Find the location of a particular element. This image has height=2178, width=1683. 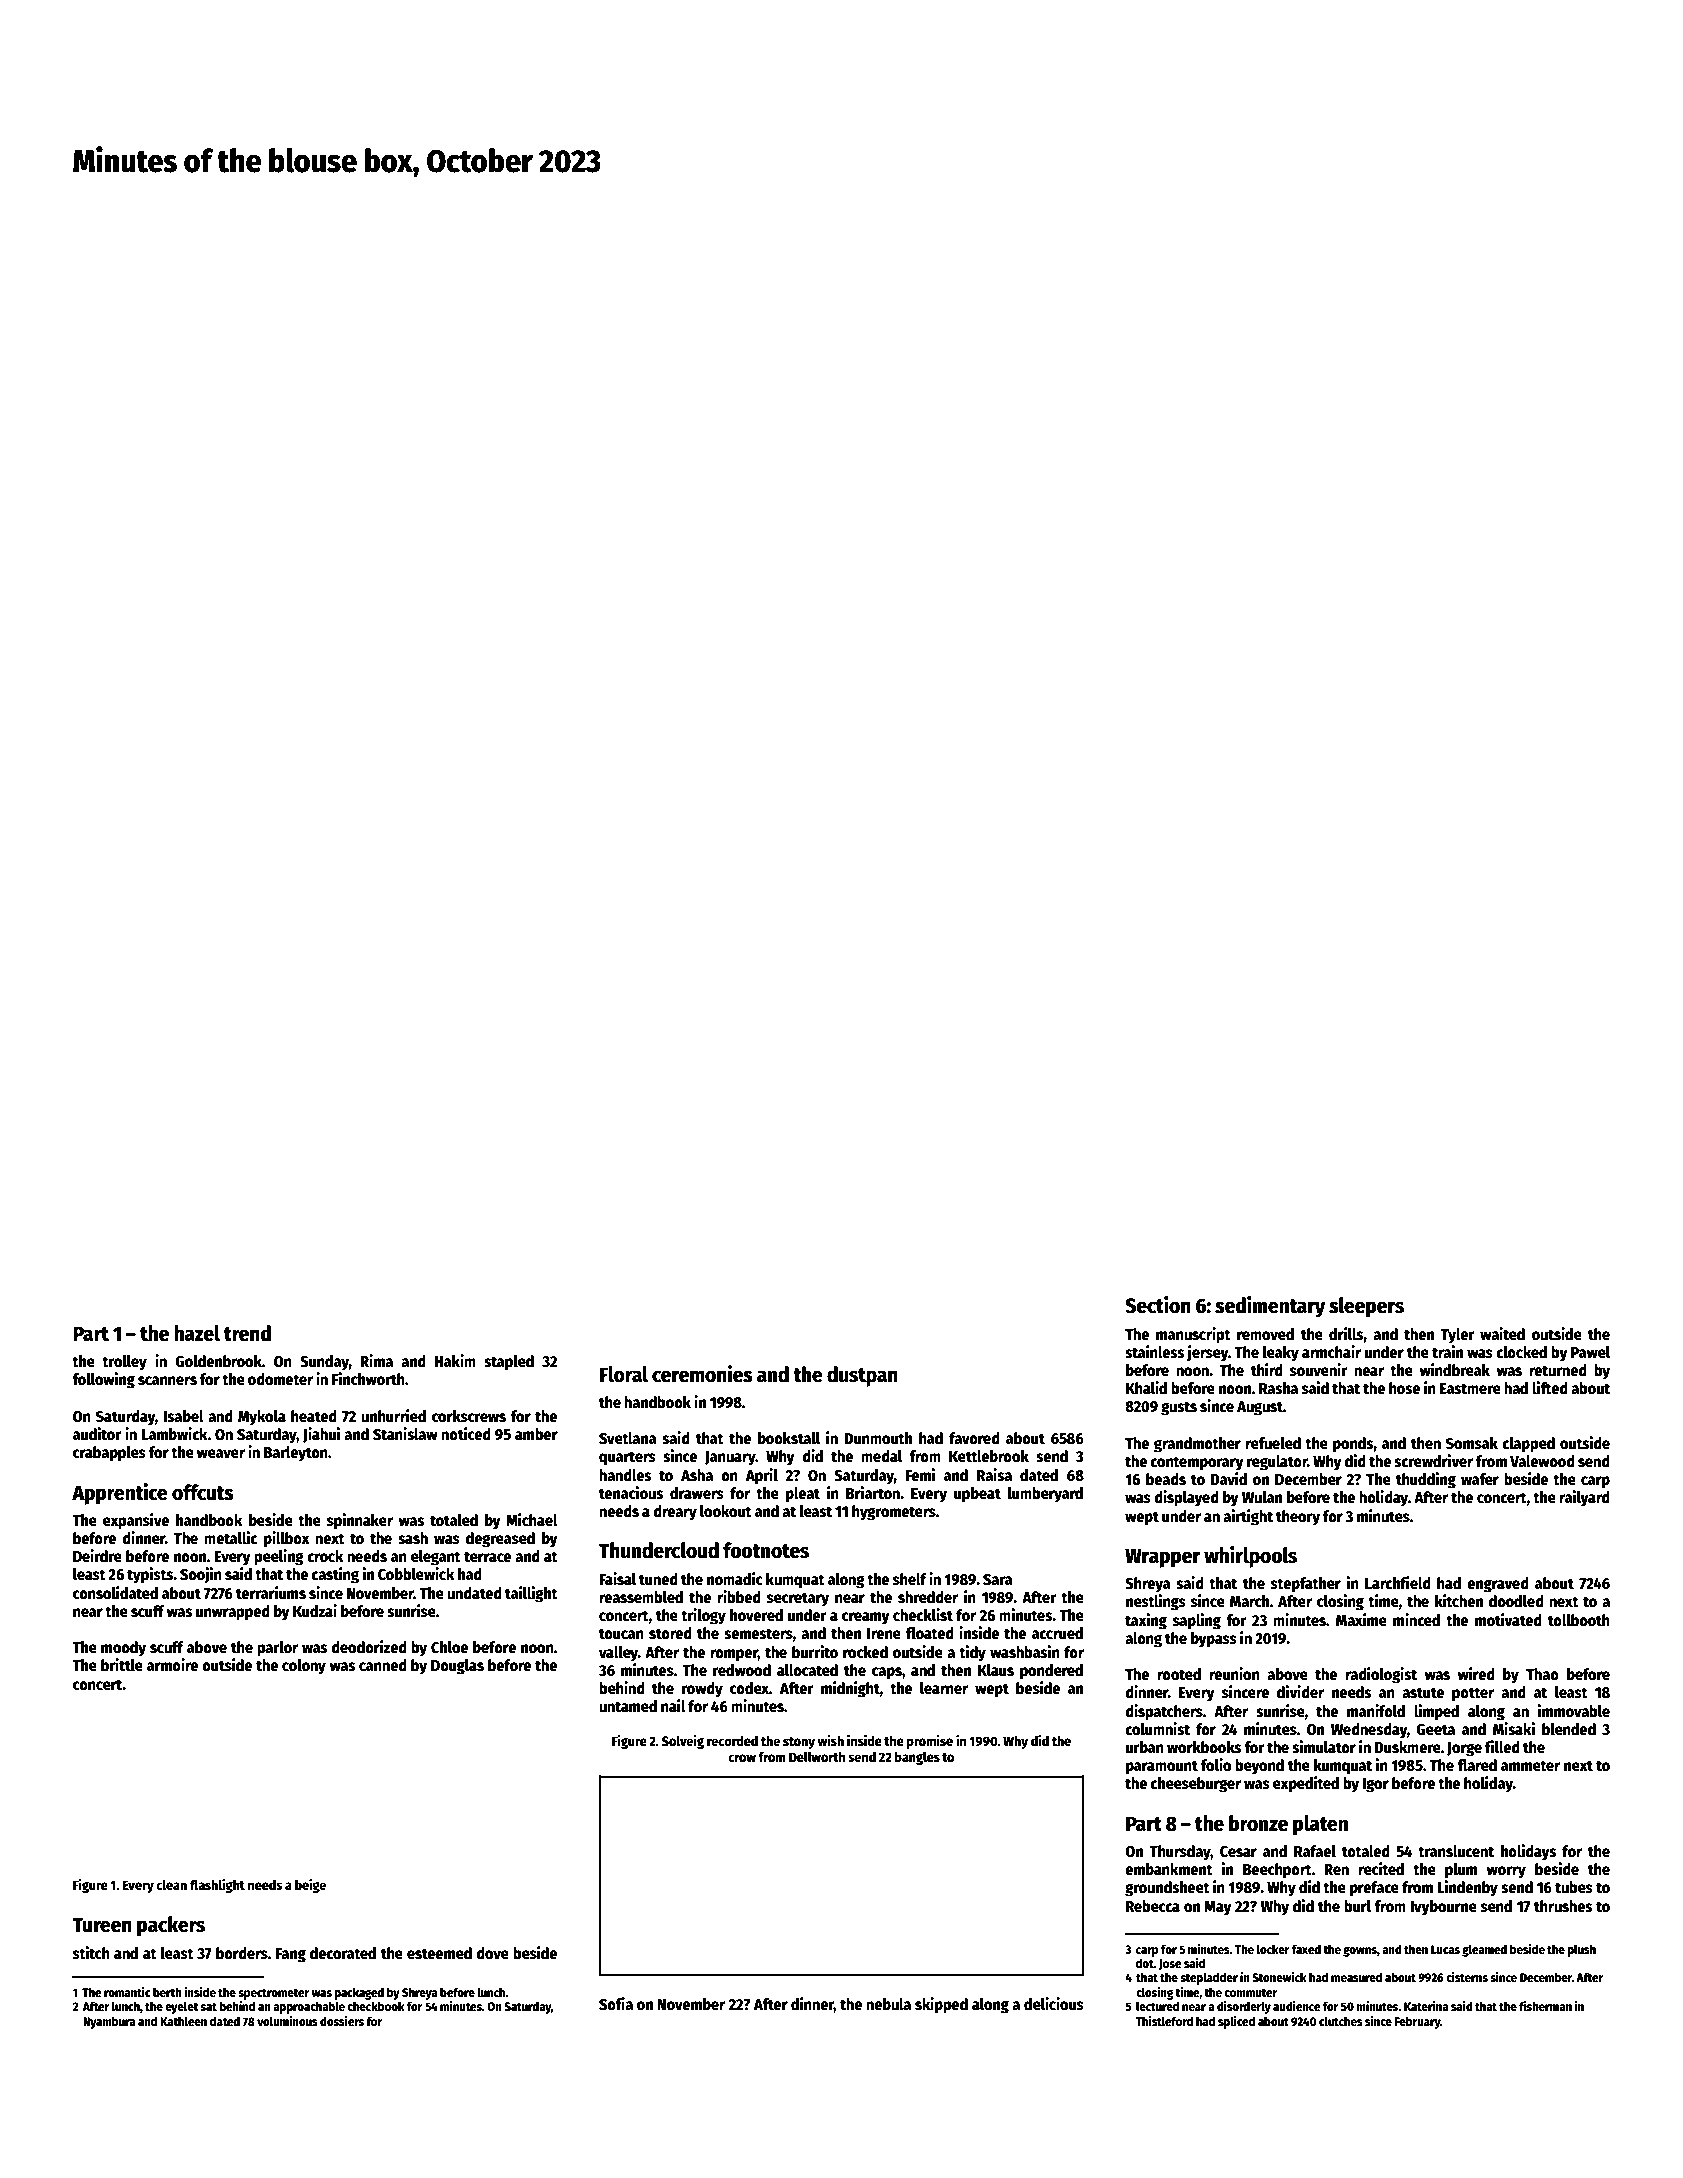

Dellworth is located at coordinates (817, 1756).
